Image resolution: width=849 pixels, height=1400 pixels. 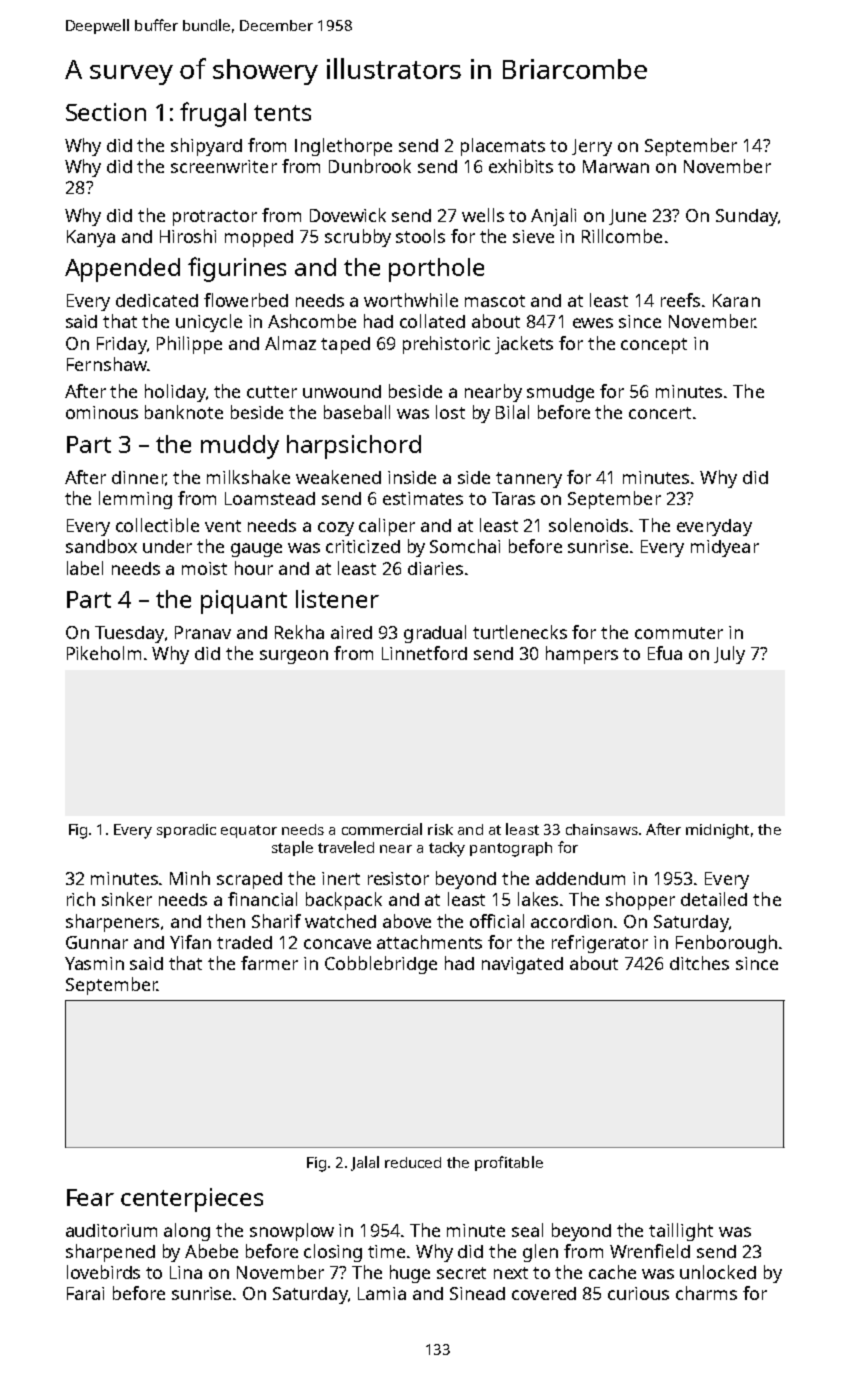 What do you see at coordinates (660, 413) in the image?
I see `concert` at bounding box center [660, 413].
